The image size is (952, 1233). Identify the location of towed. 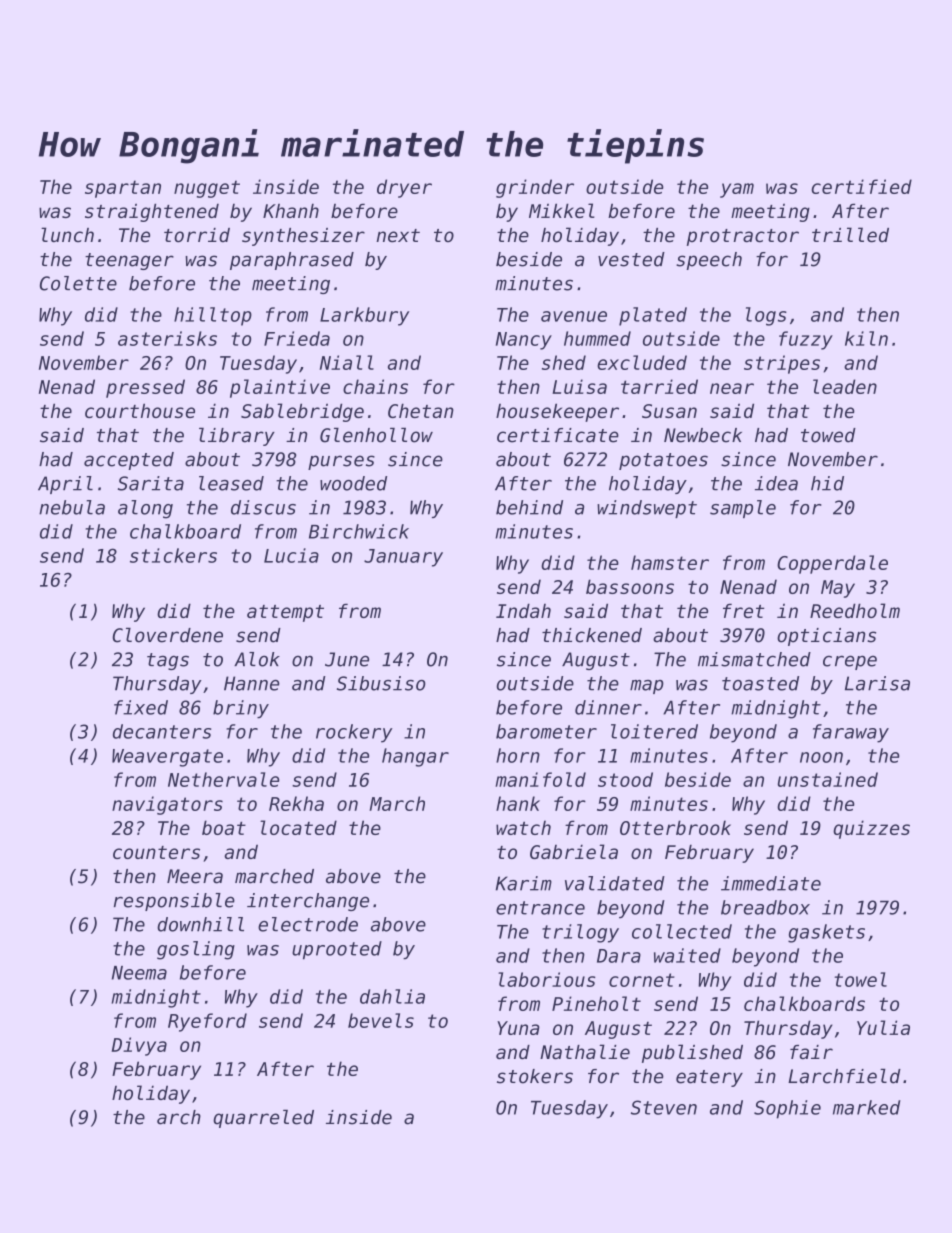
(828, 435).
